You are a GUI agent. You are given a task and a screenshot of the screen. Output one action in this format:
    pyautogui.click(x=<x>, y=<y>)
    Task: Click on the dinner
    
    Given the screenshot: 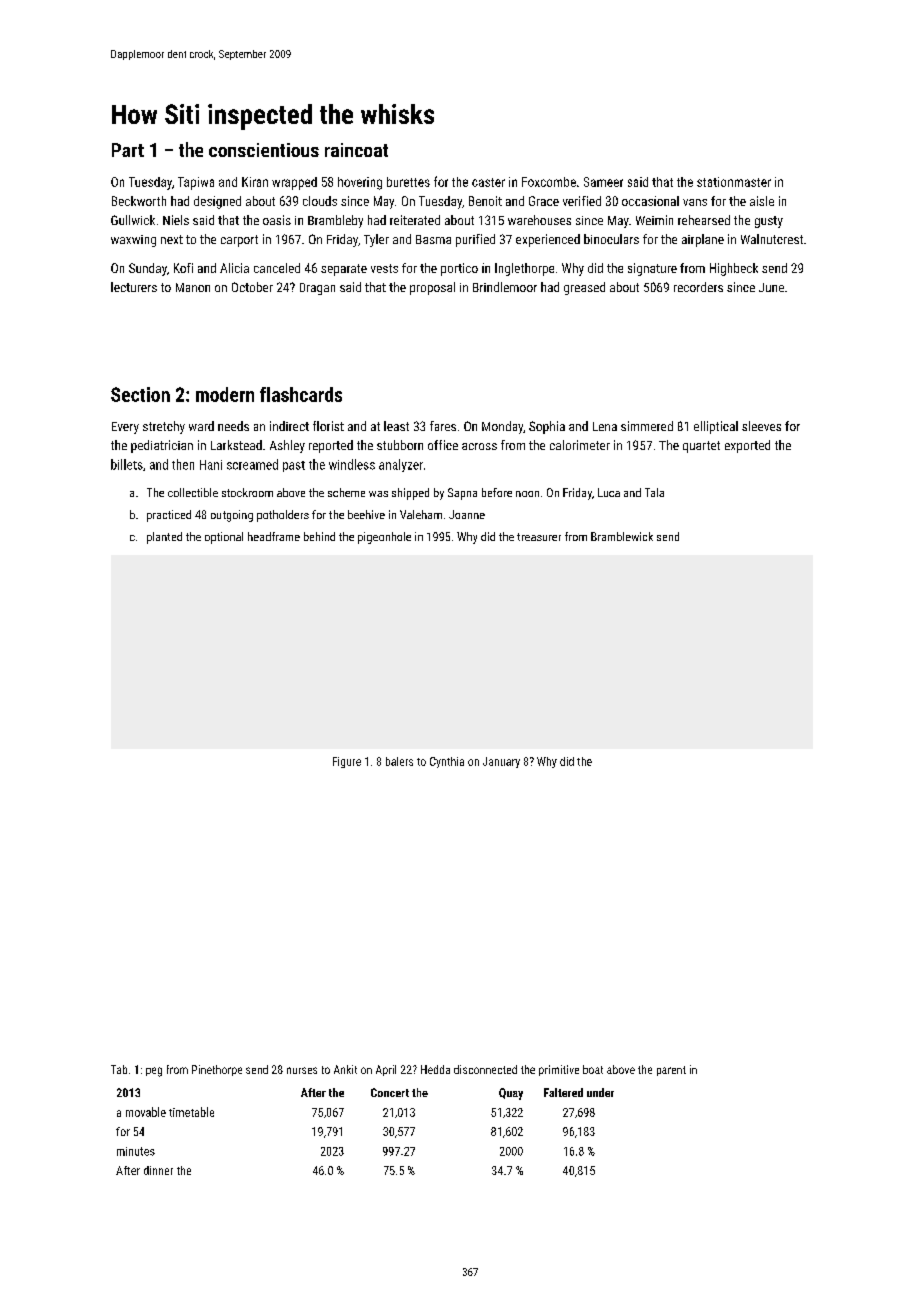 What is the action you would take?
    pyautogui.click(x=158, y=1170)
